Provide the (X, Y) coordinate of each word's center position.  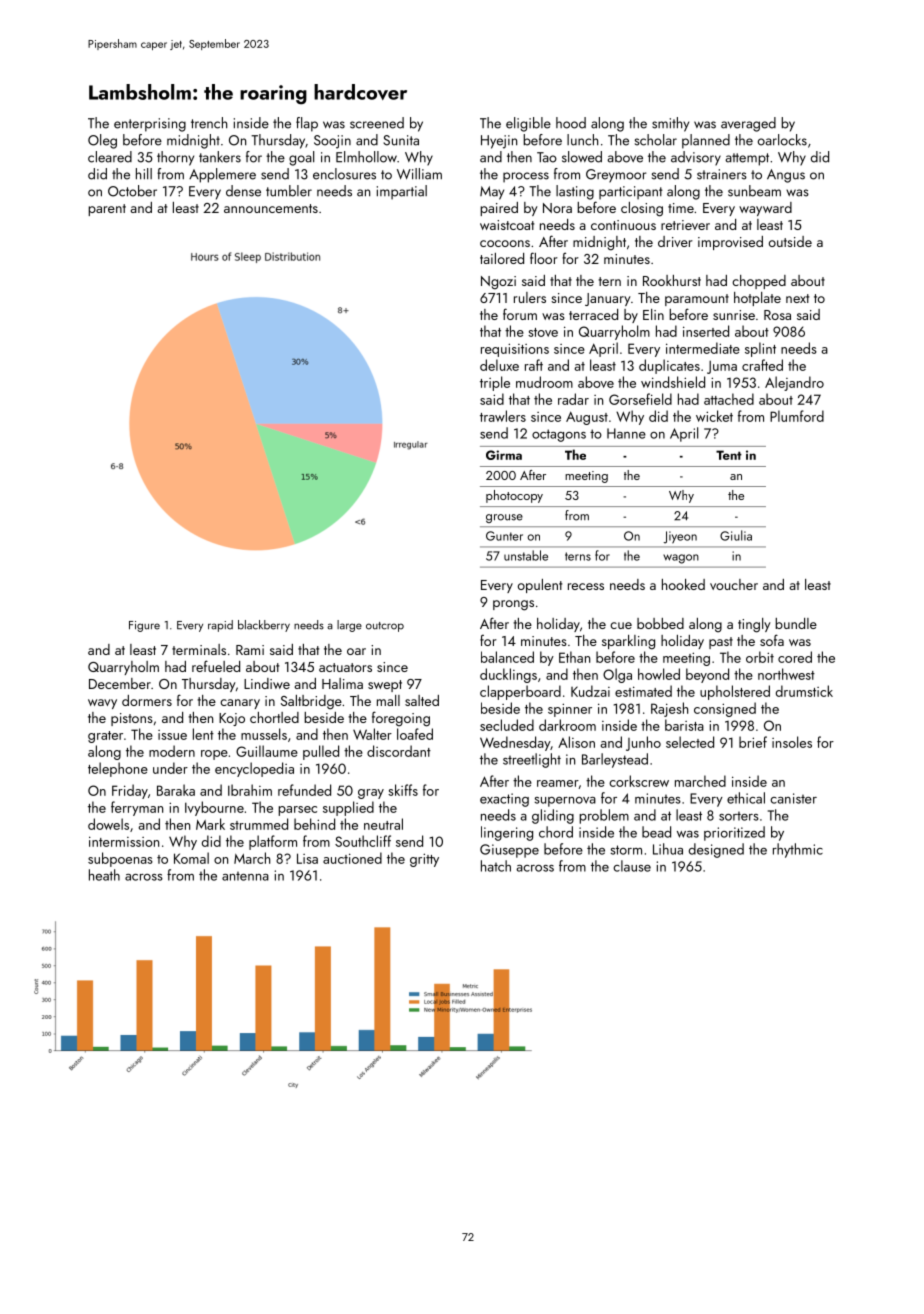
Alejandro (794, 383)
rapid (220, 626)
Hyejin (499, 142)
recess (586, 586)
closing (642, 209)
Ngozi (498, 283)
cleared (110, 157)
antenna (245, 876)
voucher (734, 584)
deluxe (499, 365)
